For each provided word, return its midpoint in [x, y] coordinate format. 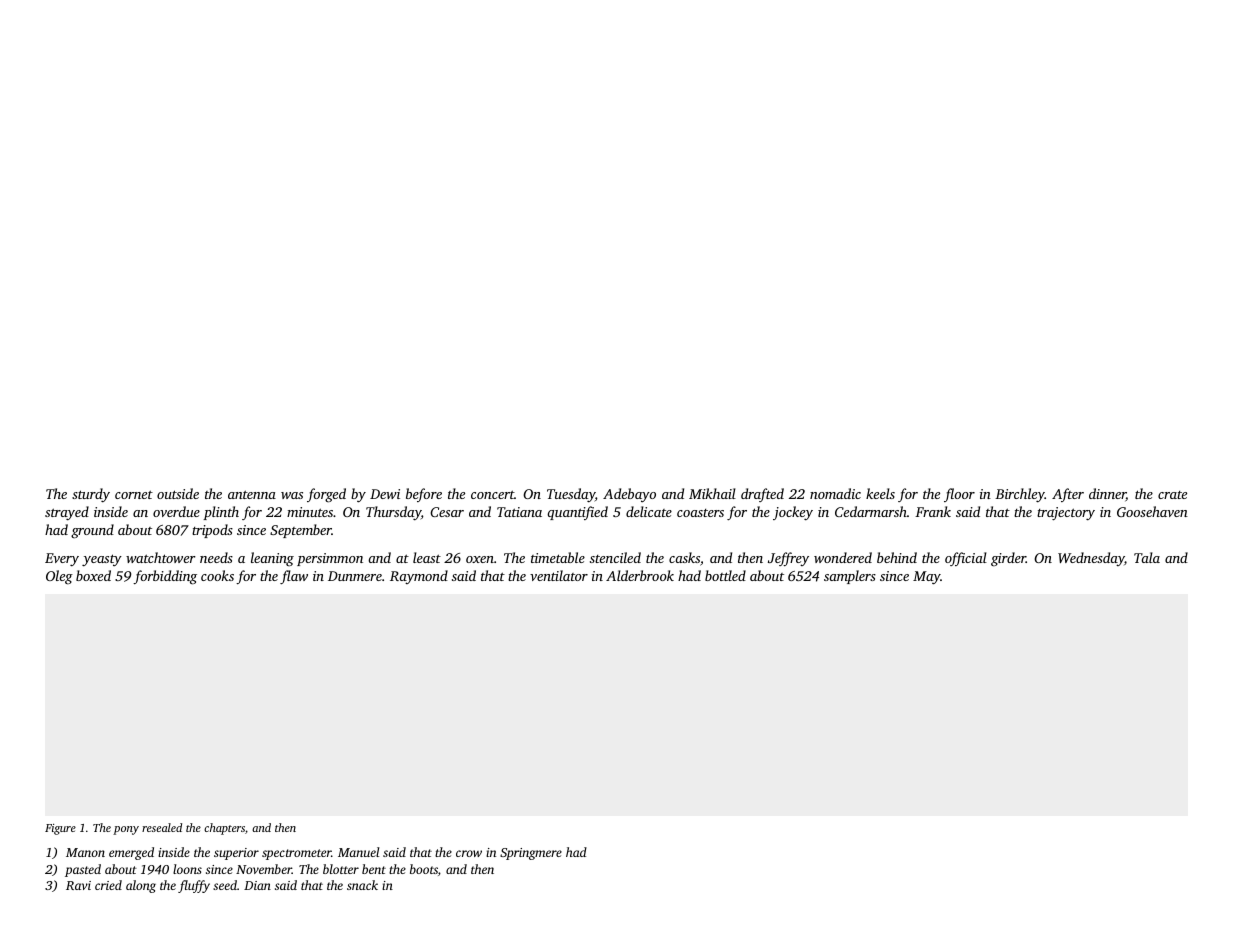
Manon [85, 852]
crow [469, 853]
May [927, 578]
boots [424, 869]
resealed [162, 827]
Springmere [531, 854]
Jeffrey [788, 559]
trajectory [1066, 513]
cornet [134, 494]
